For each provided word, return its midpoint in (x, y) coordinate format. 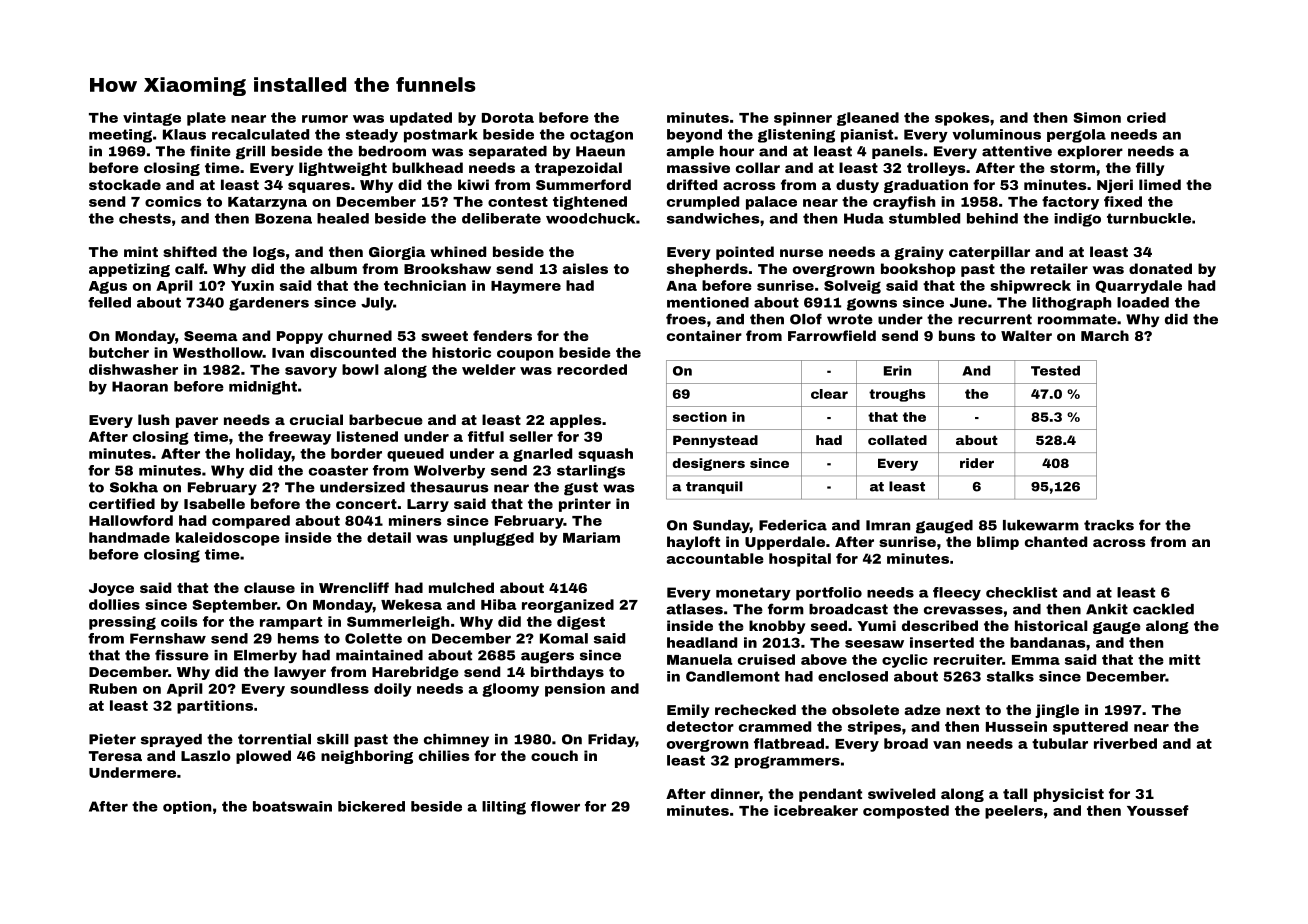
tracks (1109, 525)
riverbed (1125, 743)
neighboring (367, 757)
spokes (962, 119)
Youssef (1158, 810)
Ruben (113, 688)
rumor (325, 119)
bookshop (918, 270)
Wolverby (449, 472)
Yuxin (252, 285)
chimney (456, 740)
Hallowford (131, 520)
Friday (612, 740)
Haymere (526, 287)
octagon (601, 136)
